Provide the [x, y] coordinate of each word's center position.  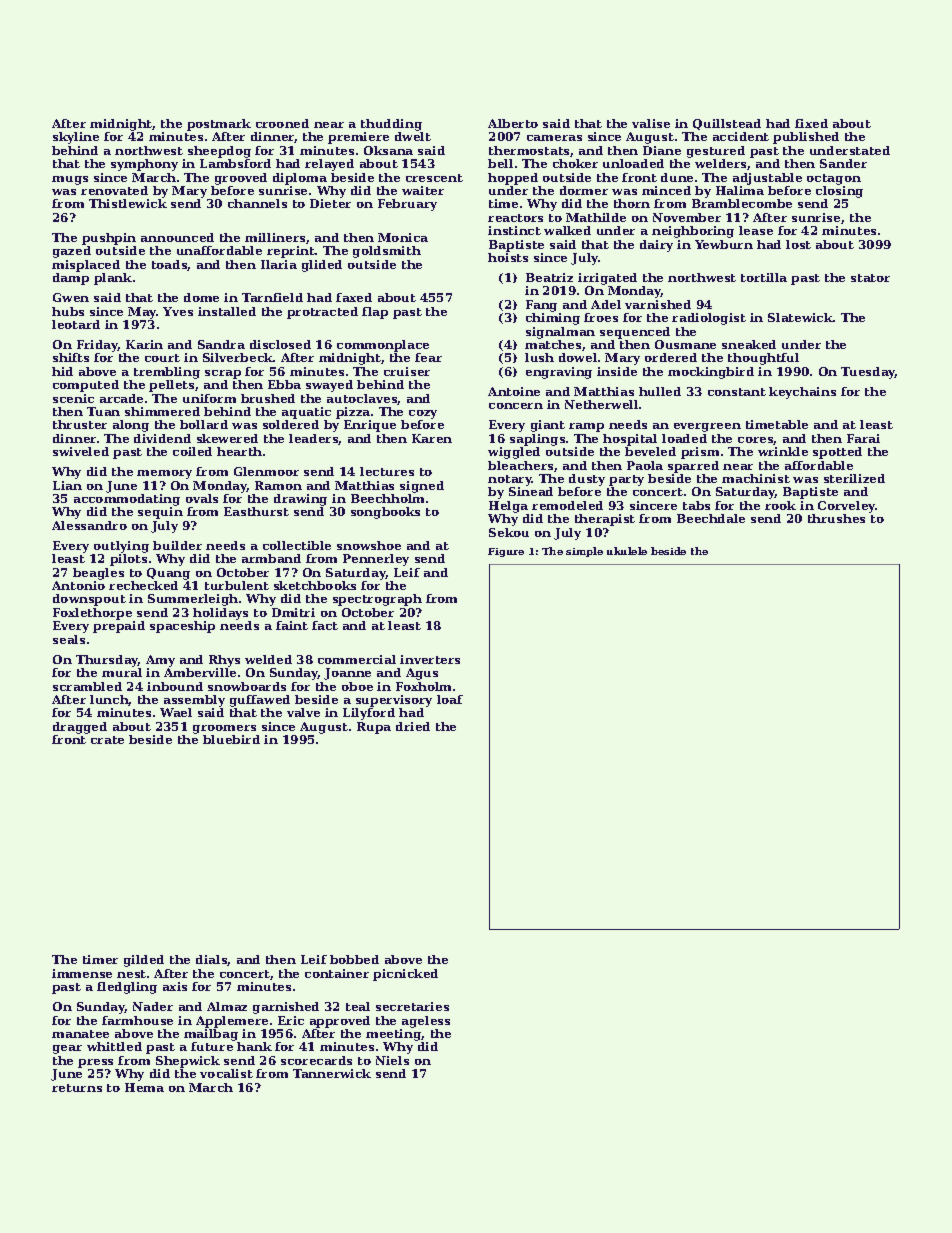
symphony [144, 165]
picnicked [405, 975]
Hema [144, 1087]
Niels [392, 1060]
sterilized [854, 478]
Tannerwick [332, 1073]
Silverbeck [238, 357]
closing [839, 192]
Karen [432, 438]
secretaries [412, 1006]
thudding [391, 125]
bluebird [231, 739]
